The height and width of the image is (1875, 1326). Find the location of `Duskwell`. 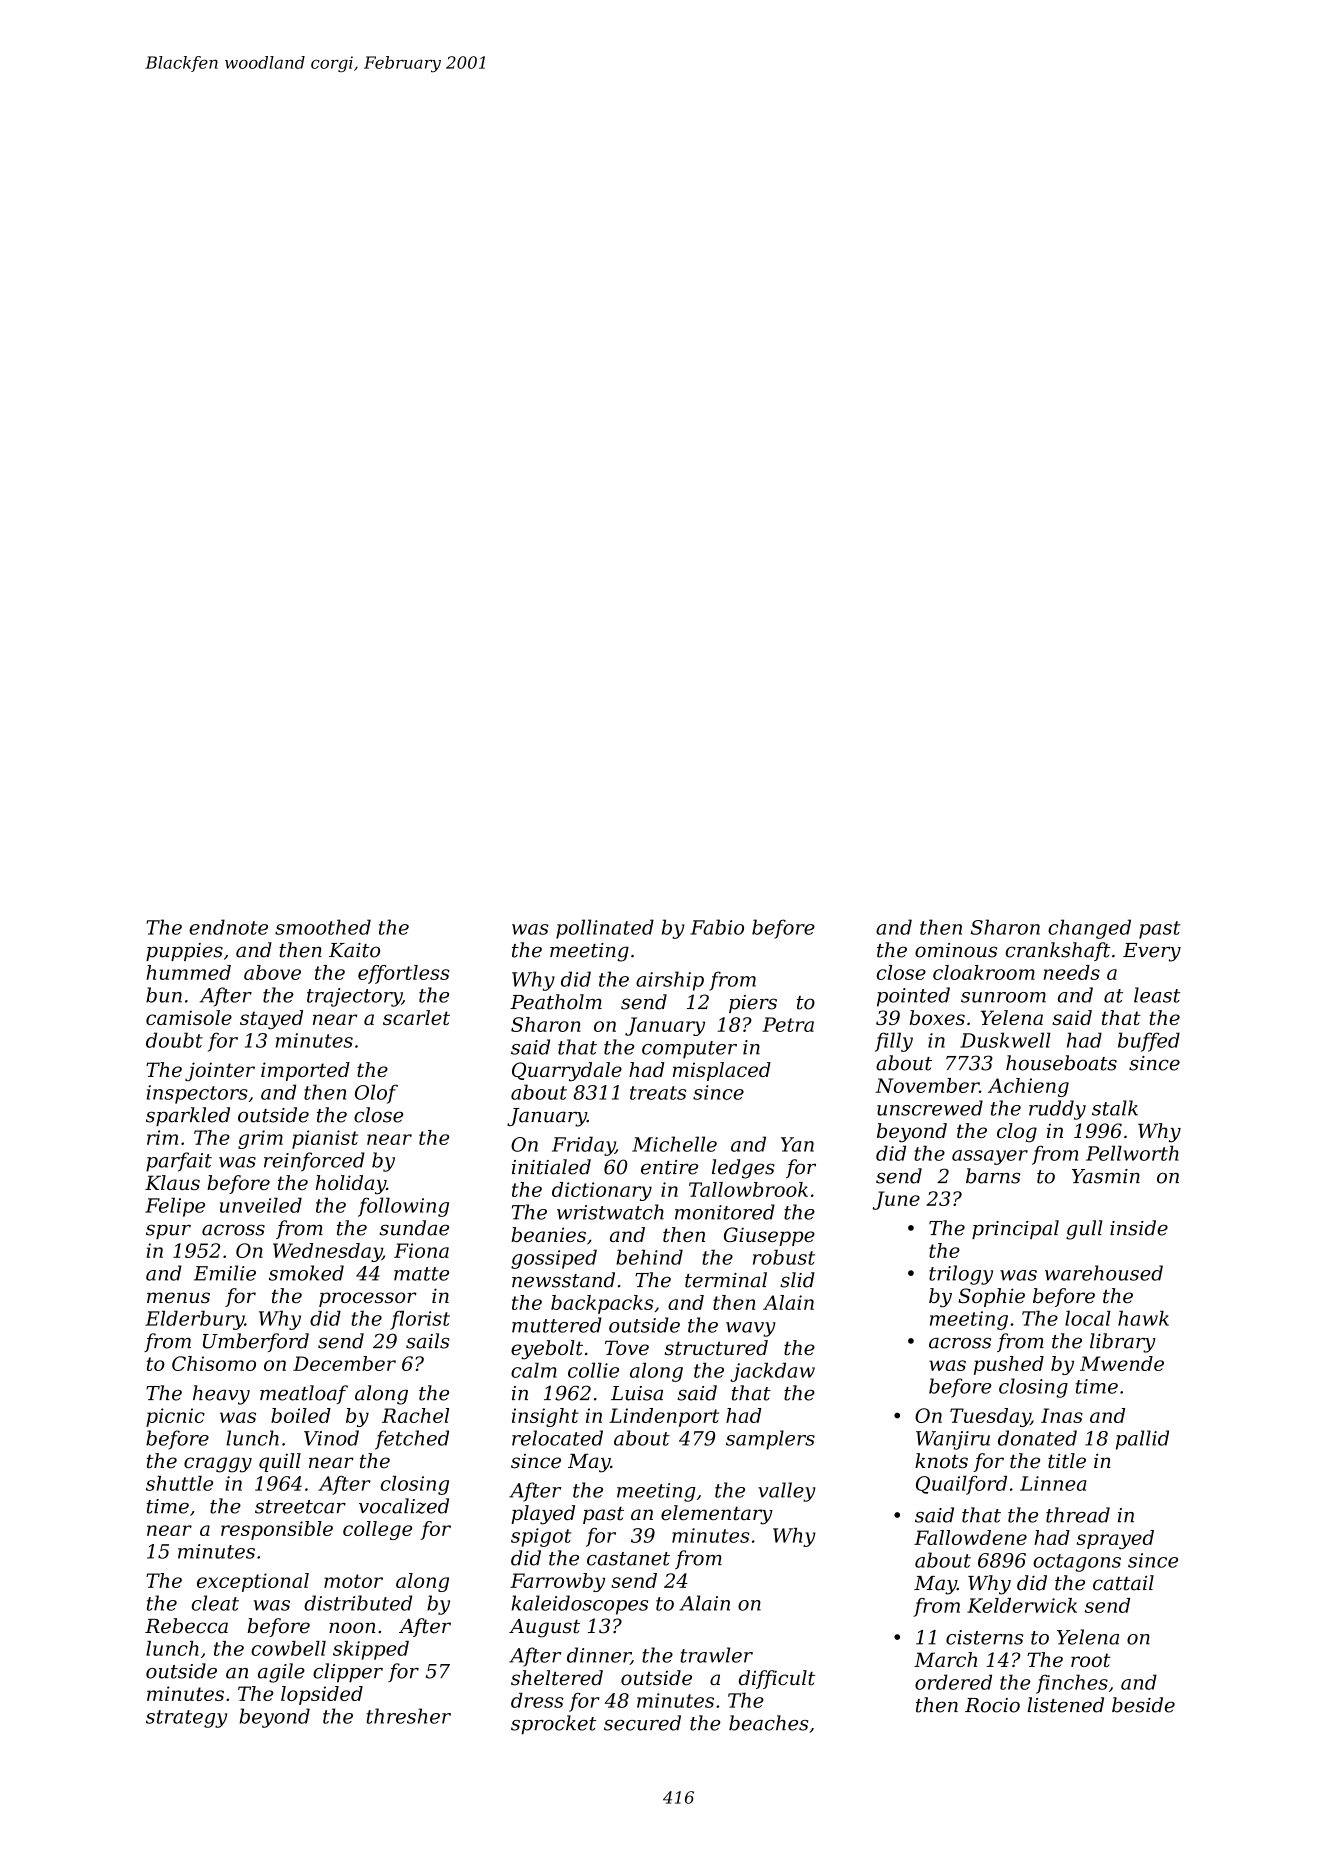

Duskwell is located at coordinates (1005, 1040).
